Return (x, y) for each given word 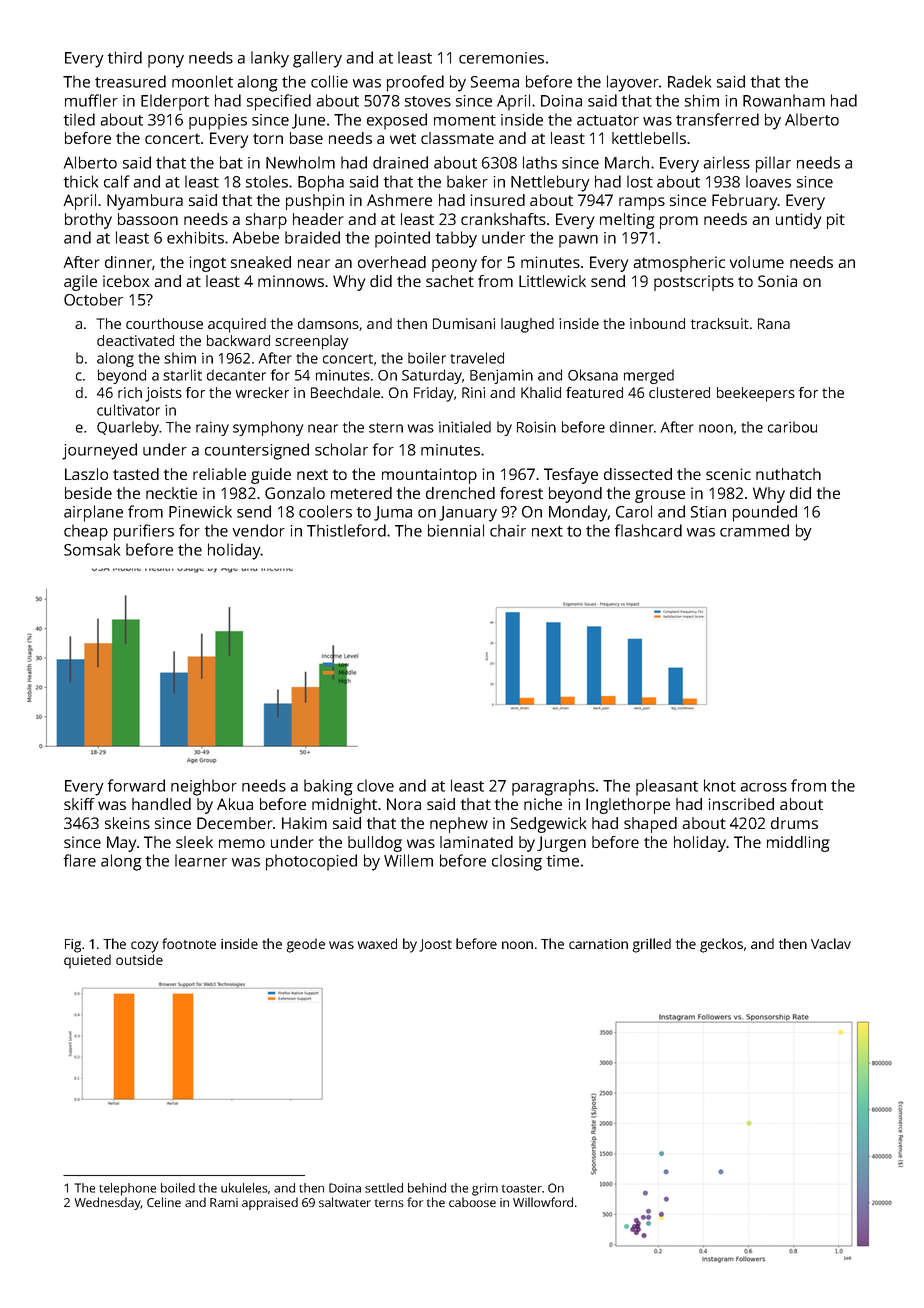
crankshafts (503, 219)
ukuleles (244, 1188)
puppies (218, 122)
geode (305, 945)
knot (720, 785)
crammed (754, 530)
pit (836, 221)
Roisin (536, 427)
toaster (522, 1189)
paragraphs (553, 787)
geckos (721, 945)
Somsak (92, 549)
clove (375, 785)
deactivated (135, 340)
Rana (774, 323)
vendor (258, 530)
